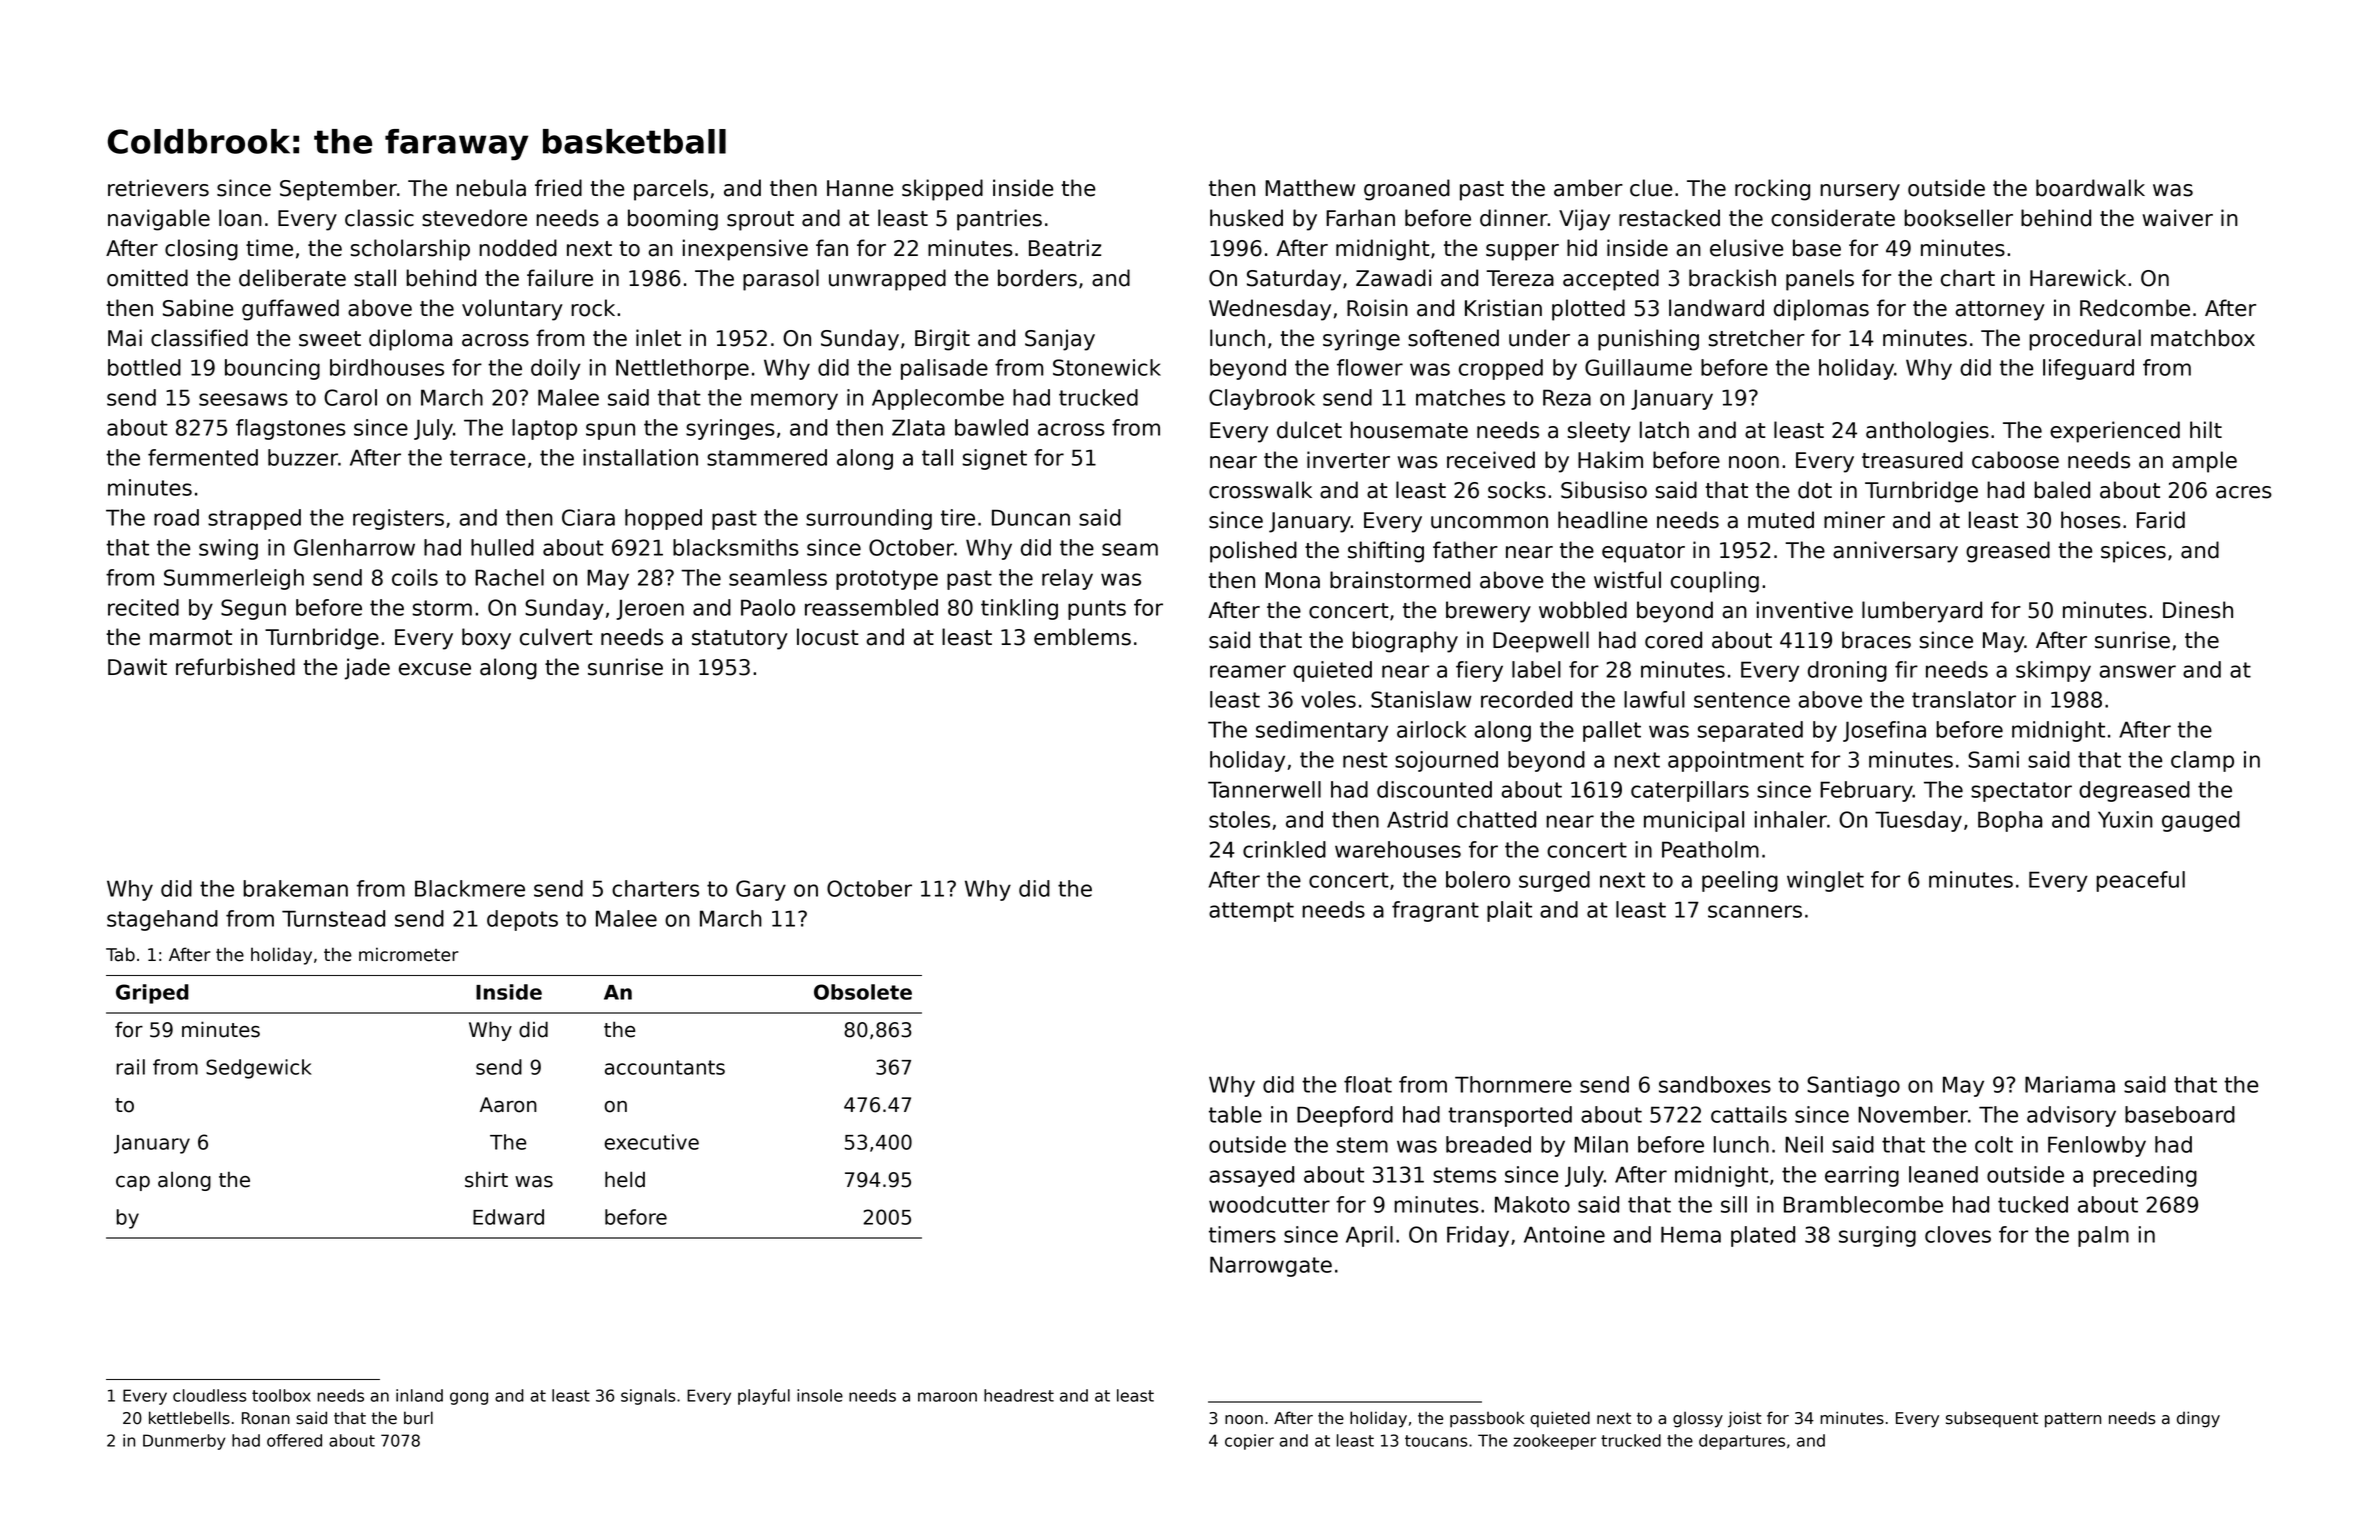  I want to click on lifeguard, so click(2088, 369).
